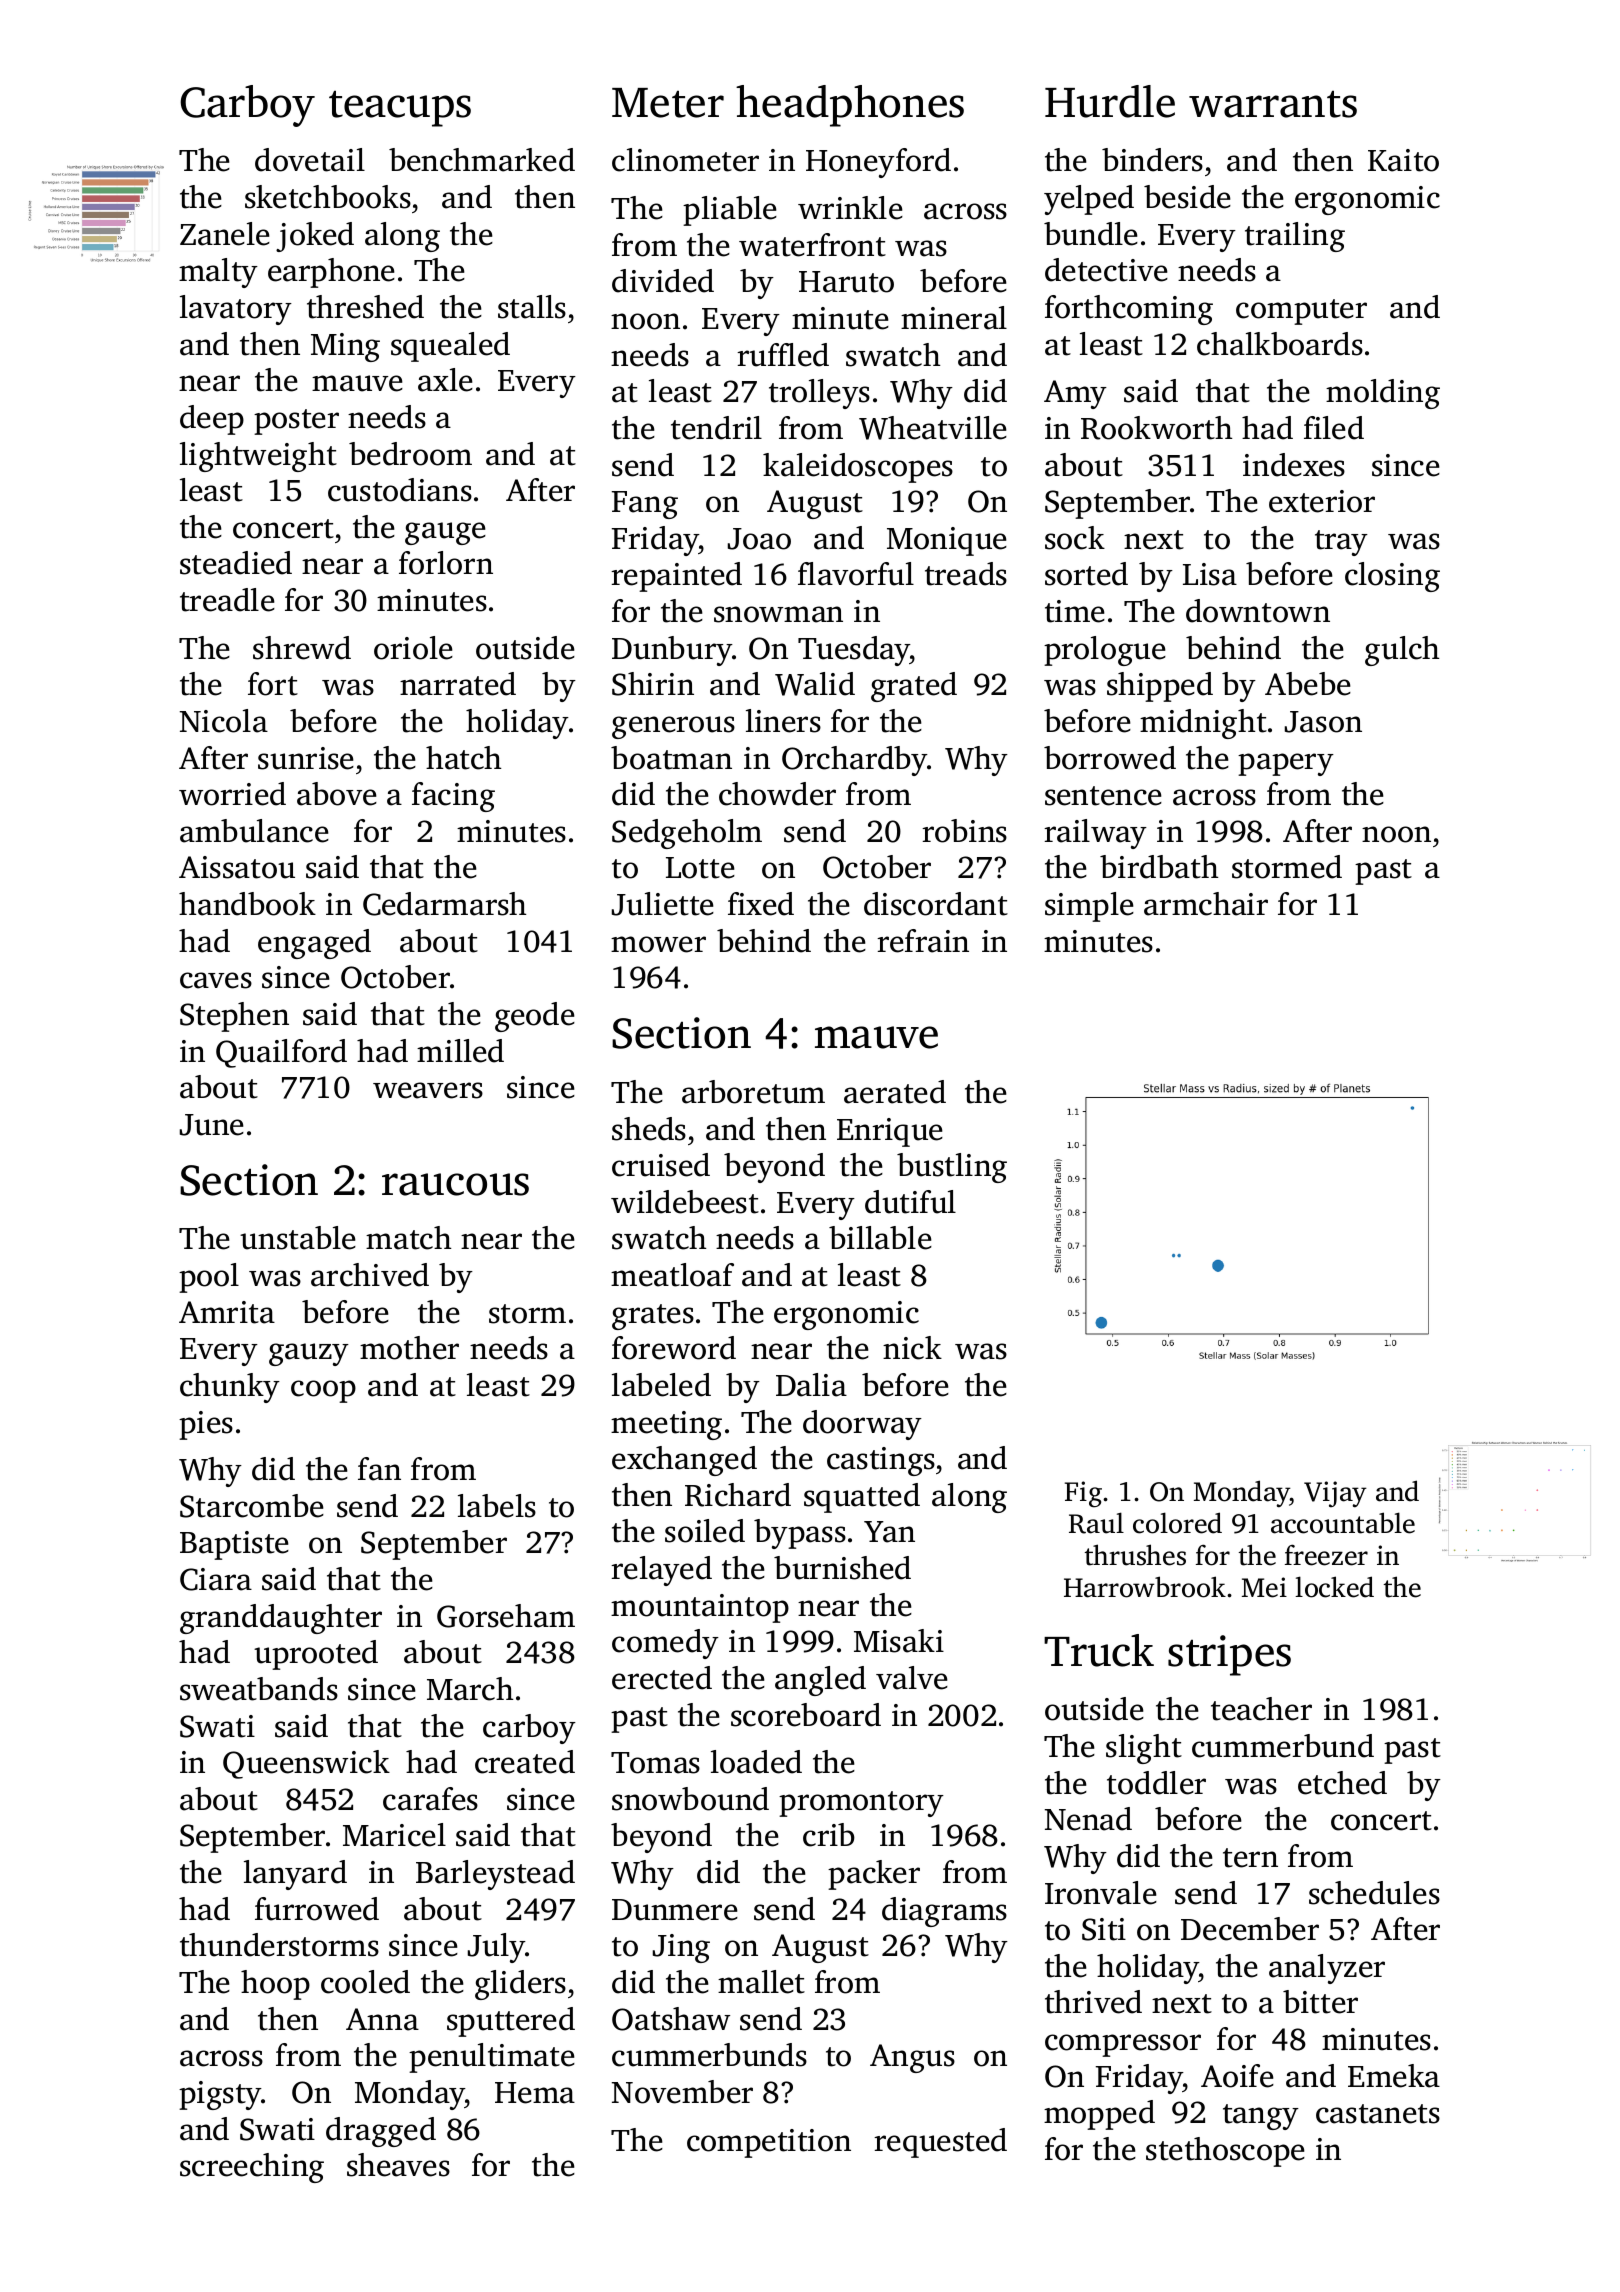 The image size is (1620, 2292). Describe the element at coordinates (1096, 1523) in the image. I see `Raul` at that location.
